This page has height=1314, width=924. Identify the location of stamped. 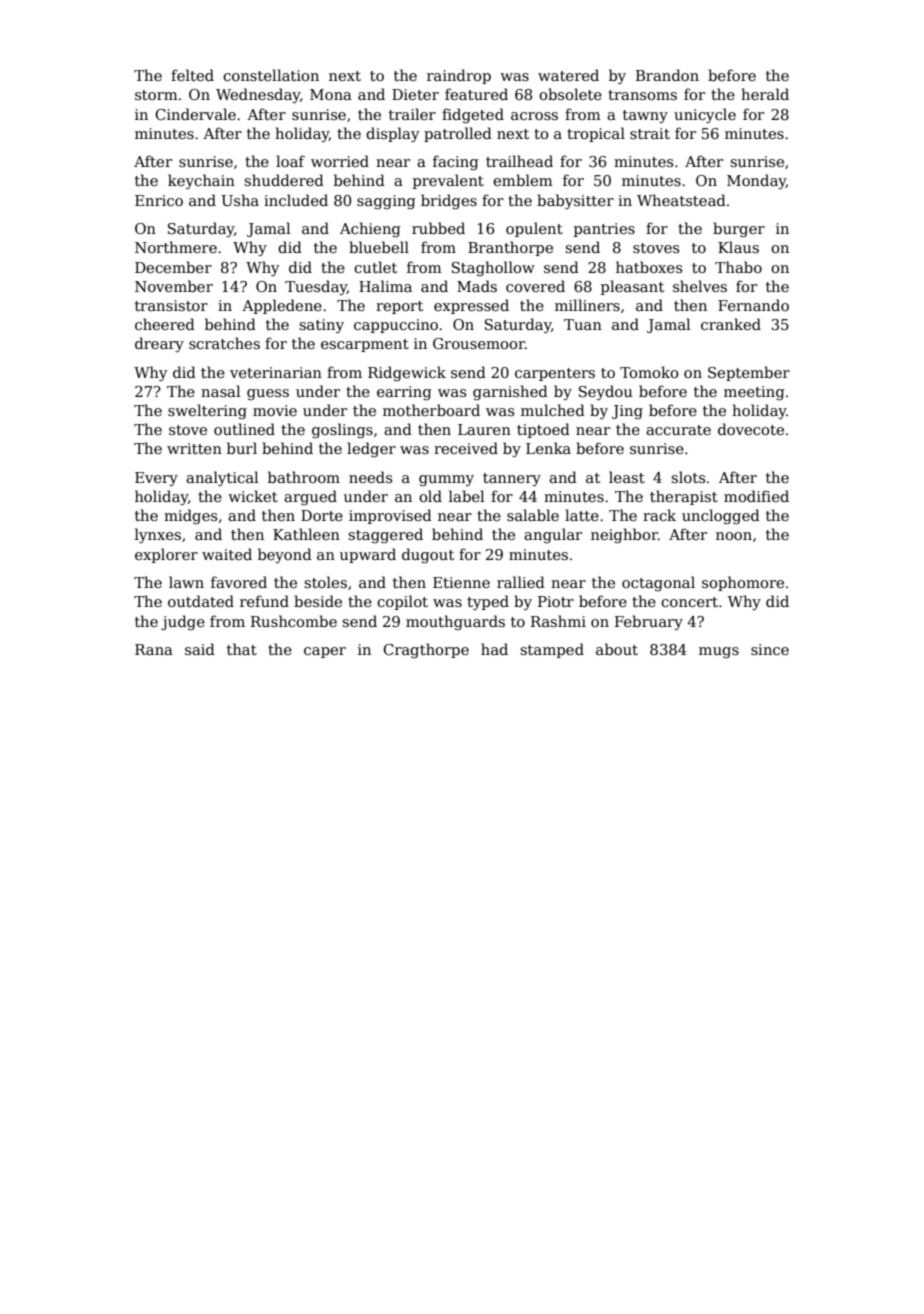
(552, 650).
